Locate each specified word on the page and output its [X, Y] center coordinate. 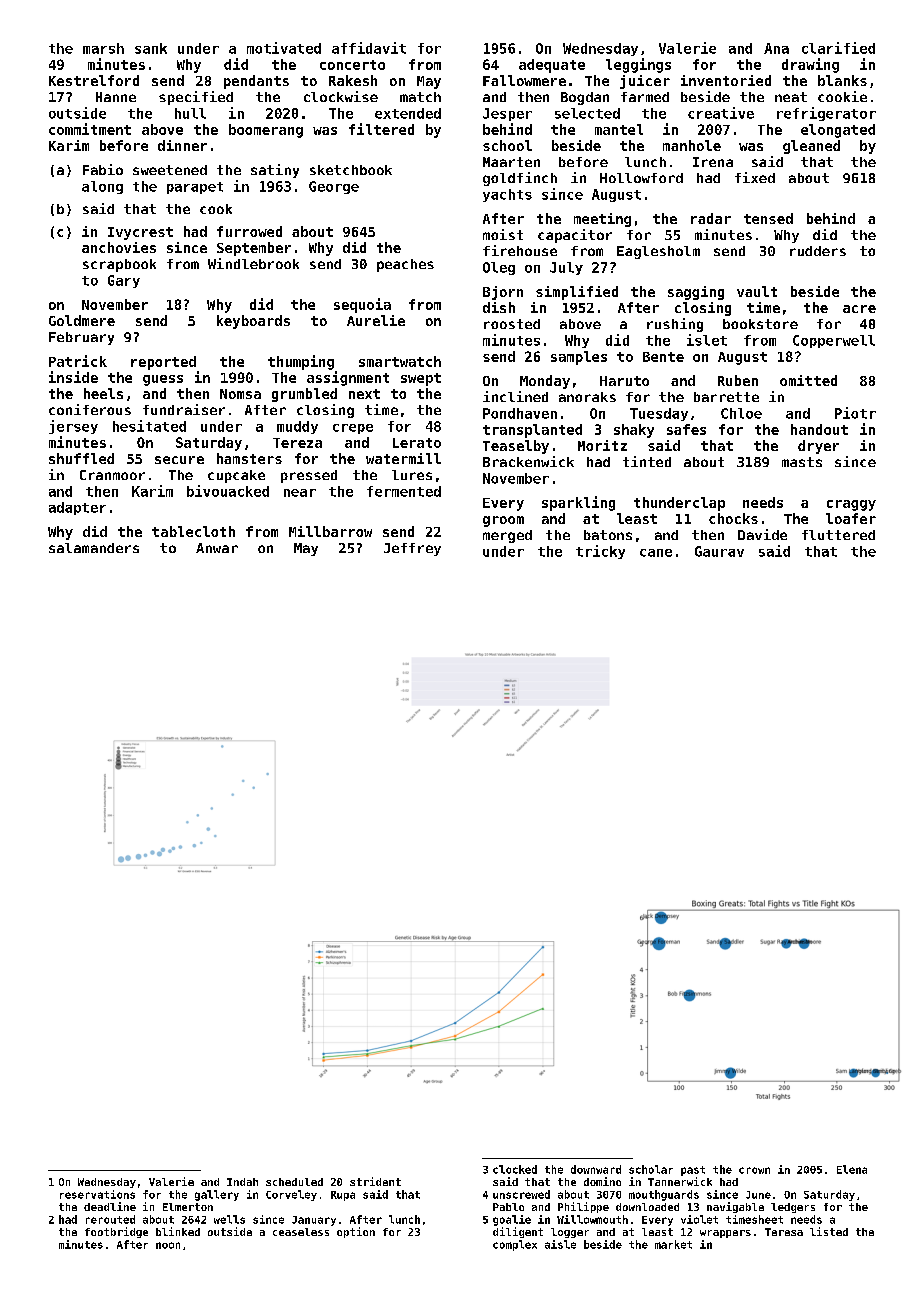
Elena [852, 1169]
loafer [851, 518]
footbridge [116, 1232]
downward [596, 1169]
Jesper [507, 114]
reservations [97, 1194]
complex [515, 1245]
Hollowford [641, 178]
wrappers [725, 1234]
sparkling [578, 503]
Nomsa [240, 394]
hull [190, 113]
